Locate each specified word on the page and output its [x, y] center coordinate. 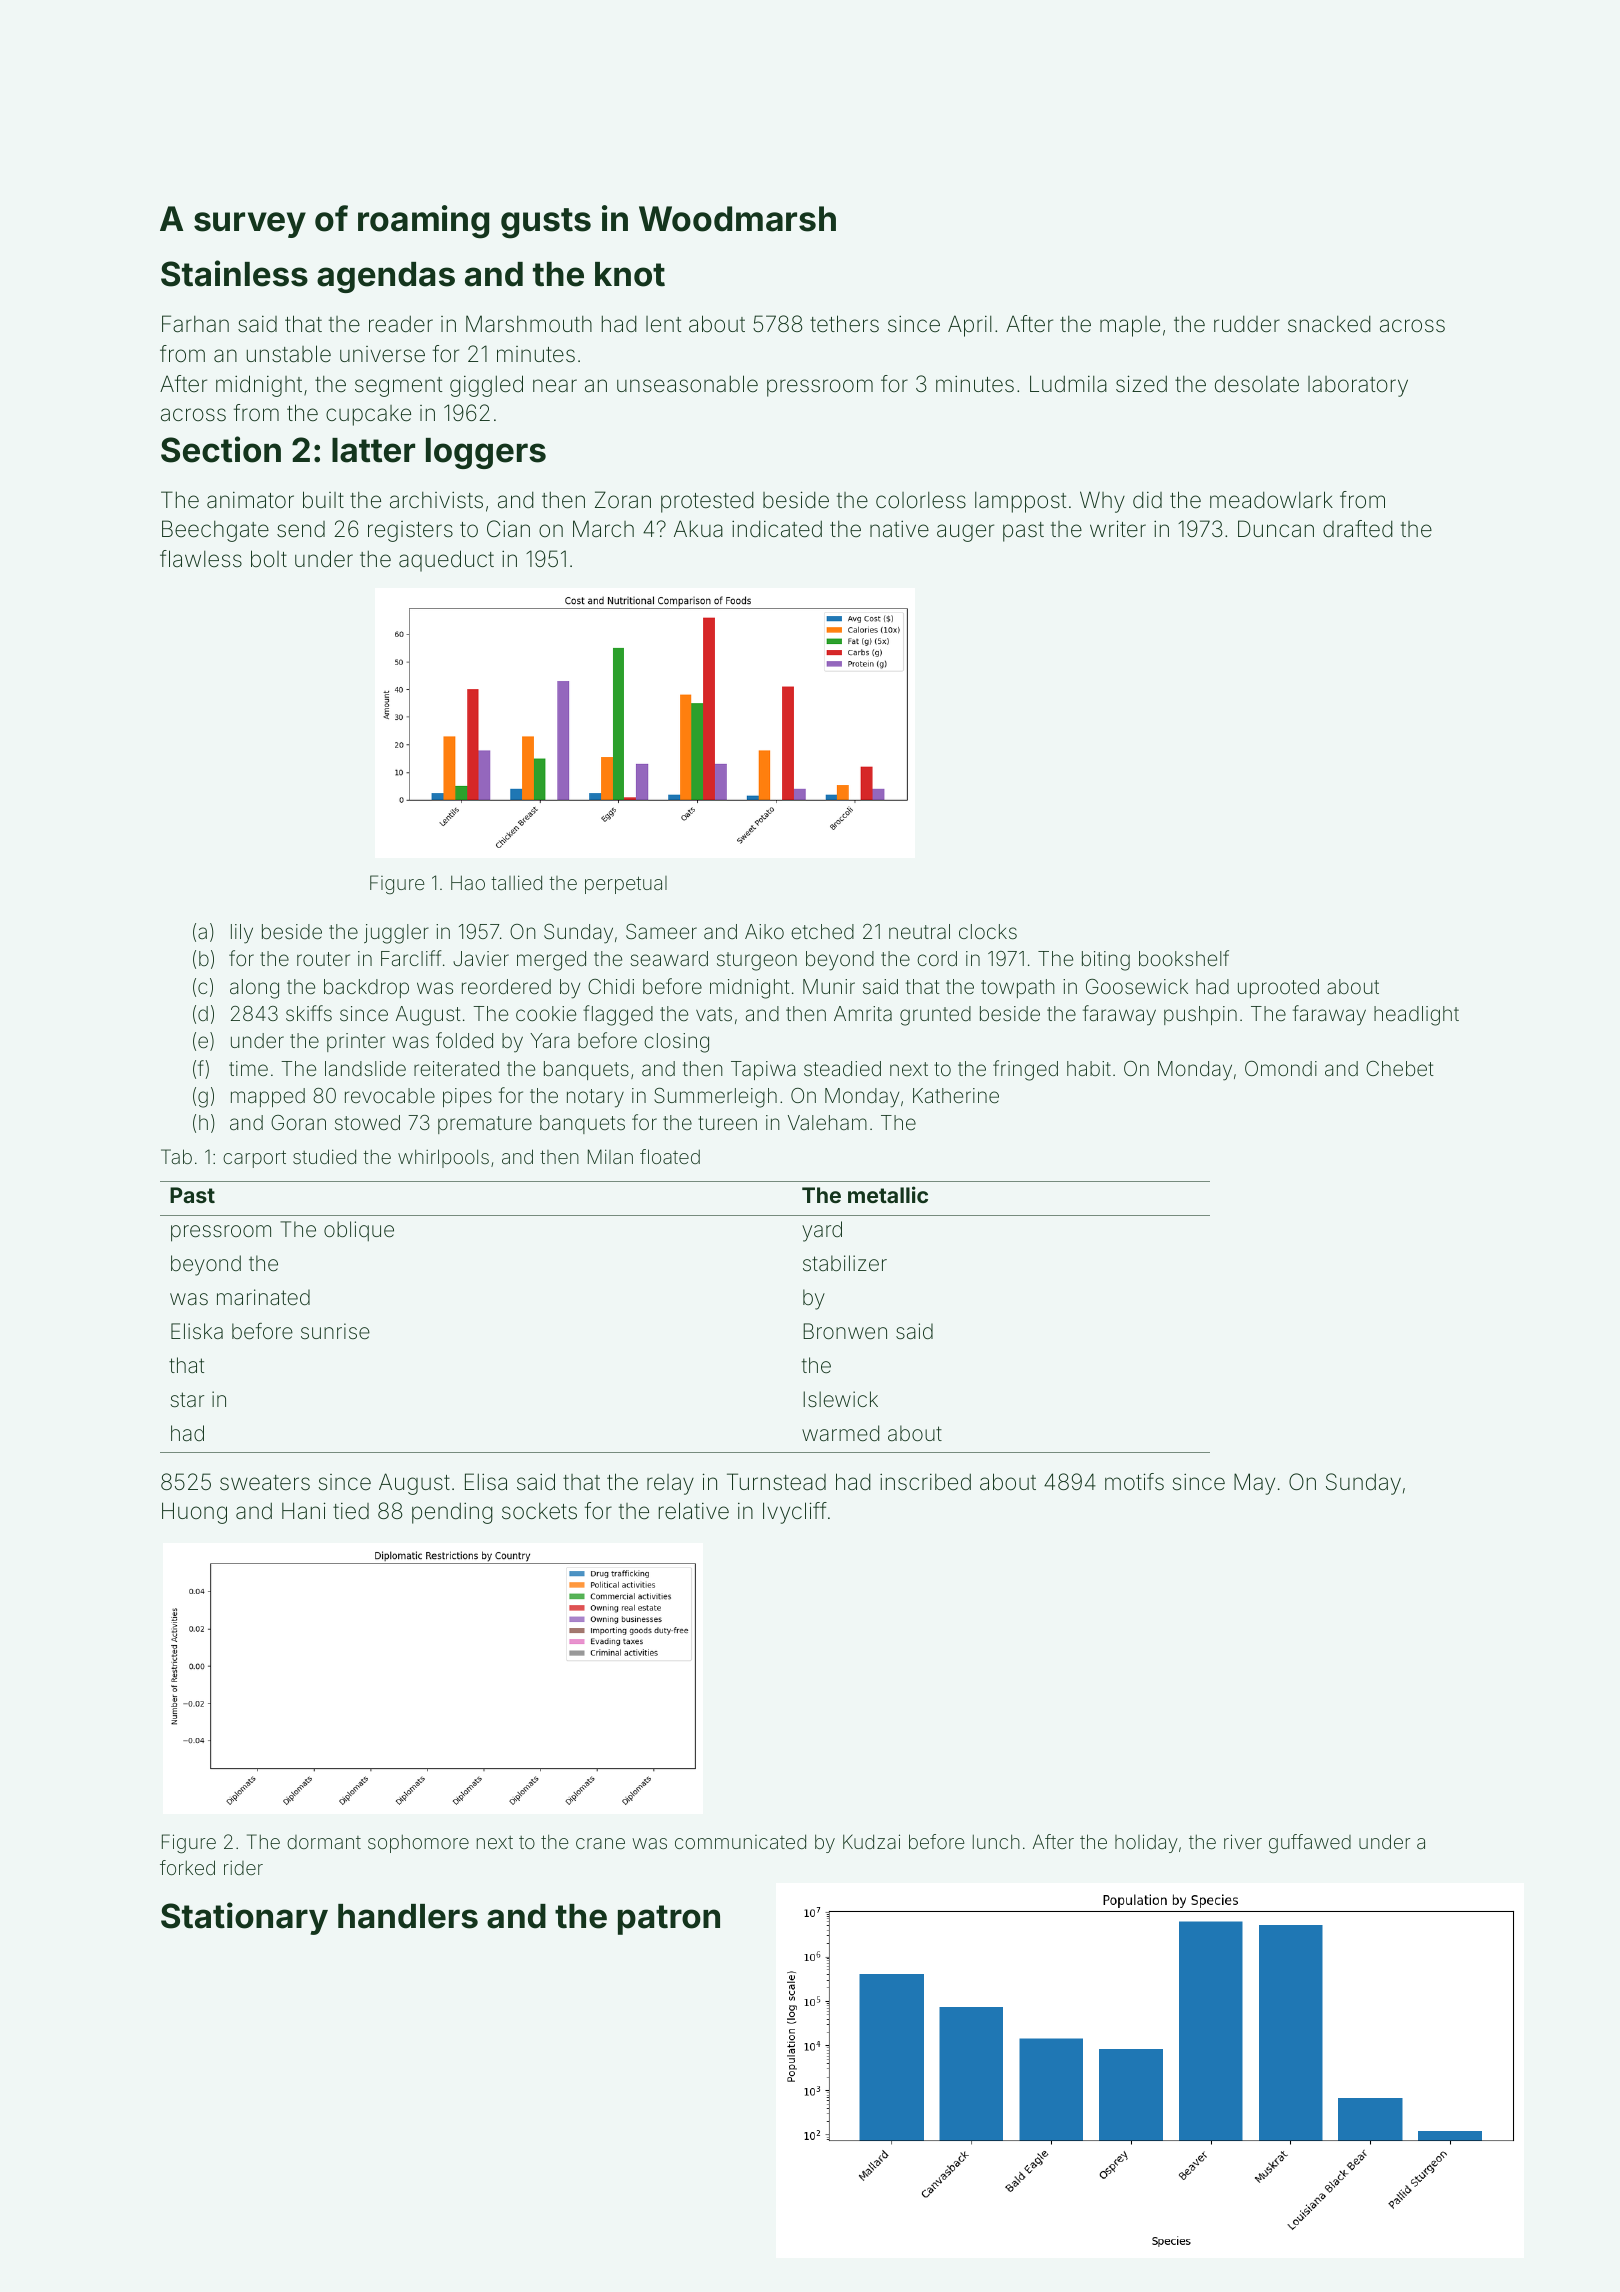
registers [410, 531]
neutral [919, 931]
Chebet [1400, 1068]
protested [707, 502]
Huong [194, 1513]
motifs [1134, 1482]
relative [694, 1510]
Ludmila [1068, 384]
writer [1118, 529]
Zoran [623, 500]
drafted [1358, 529]
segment [398, 387]
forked [187, 1867]
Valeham [827, 1122]
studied [324, 1156]
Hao [468, 882]
